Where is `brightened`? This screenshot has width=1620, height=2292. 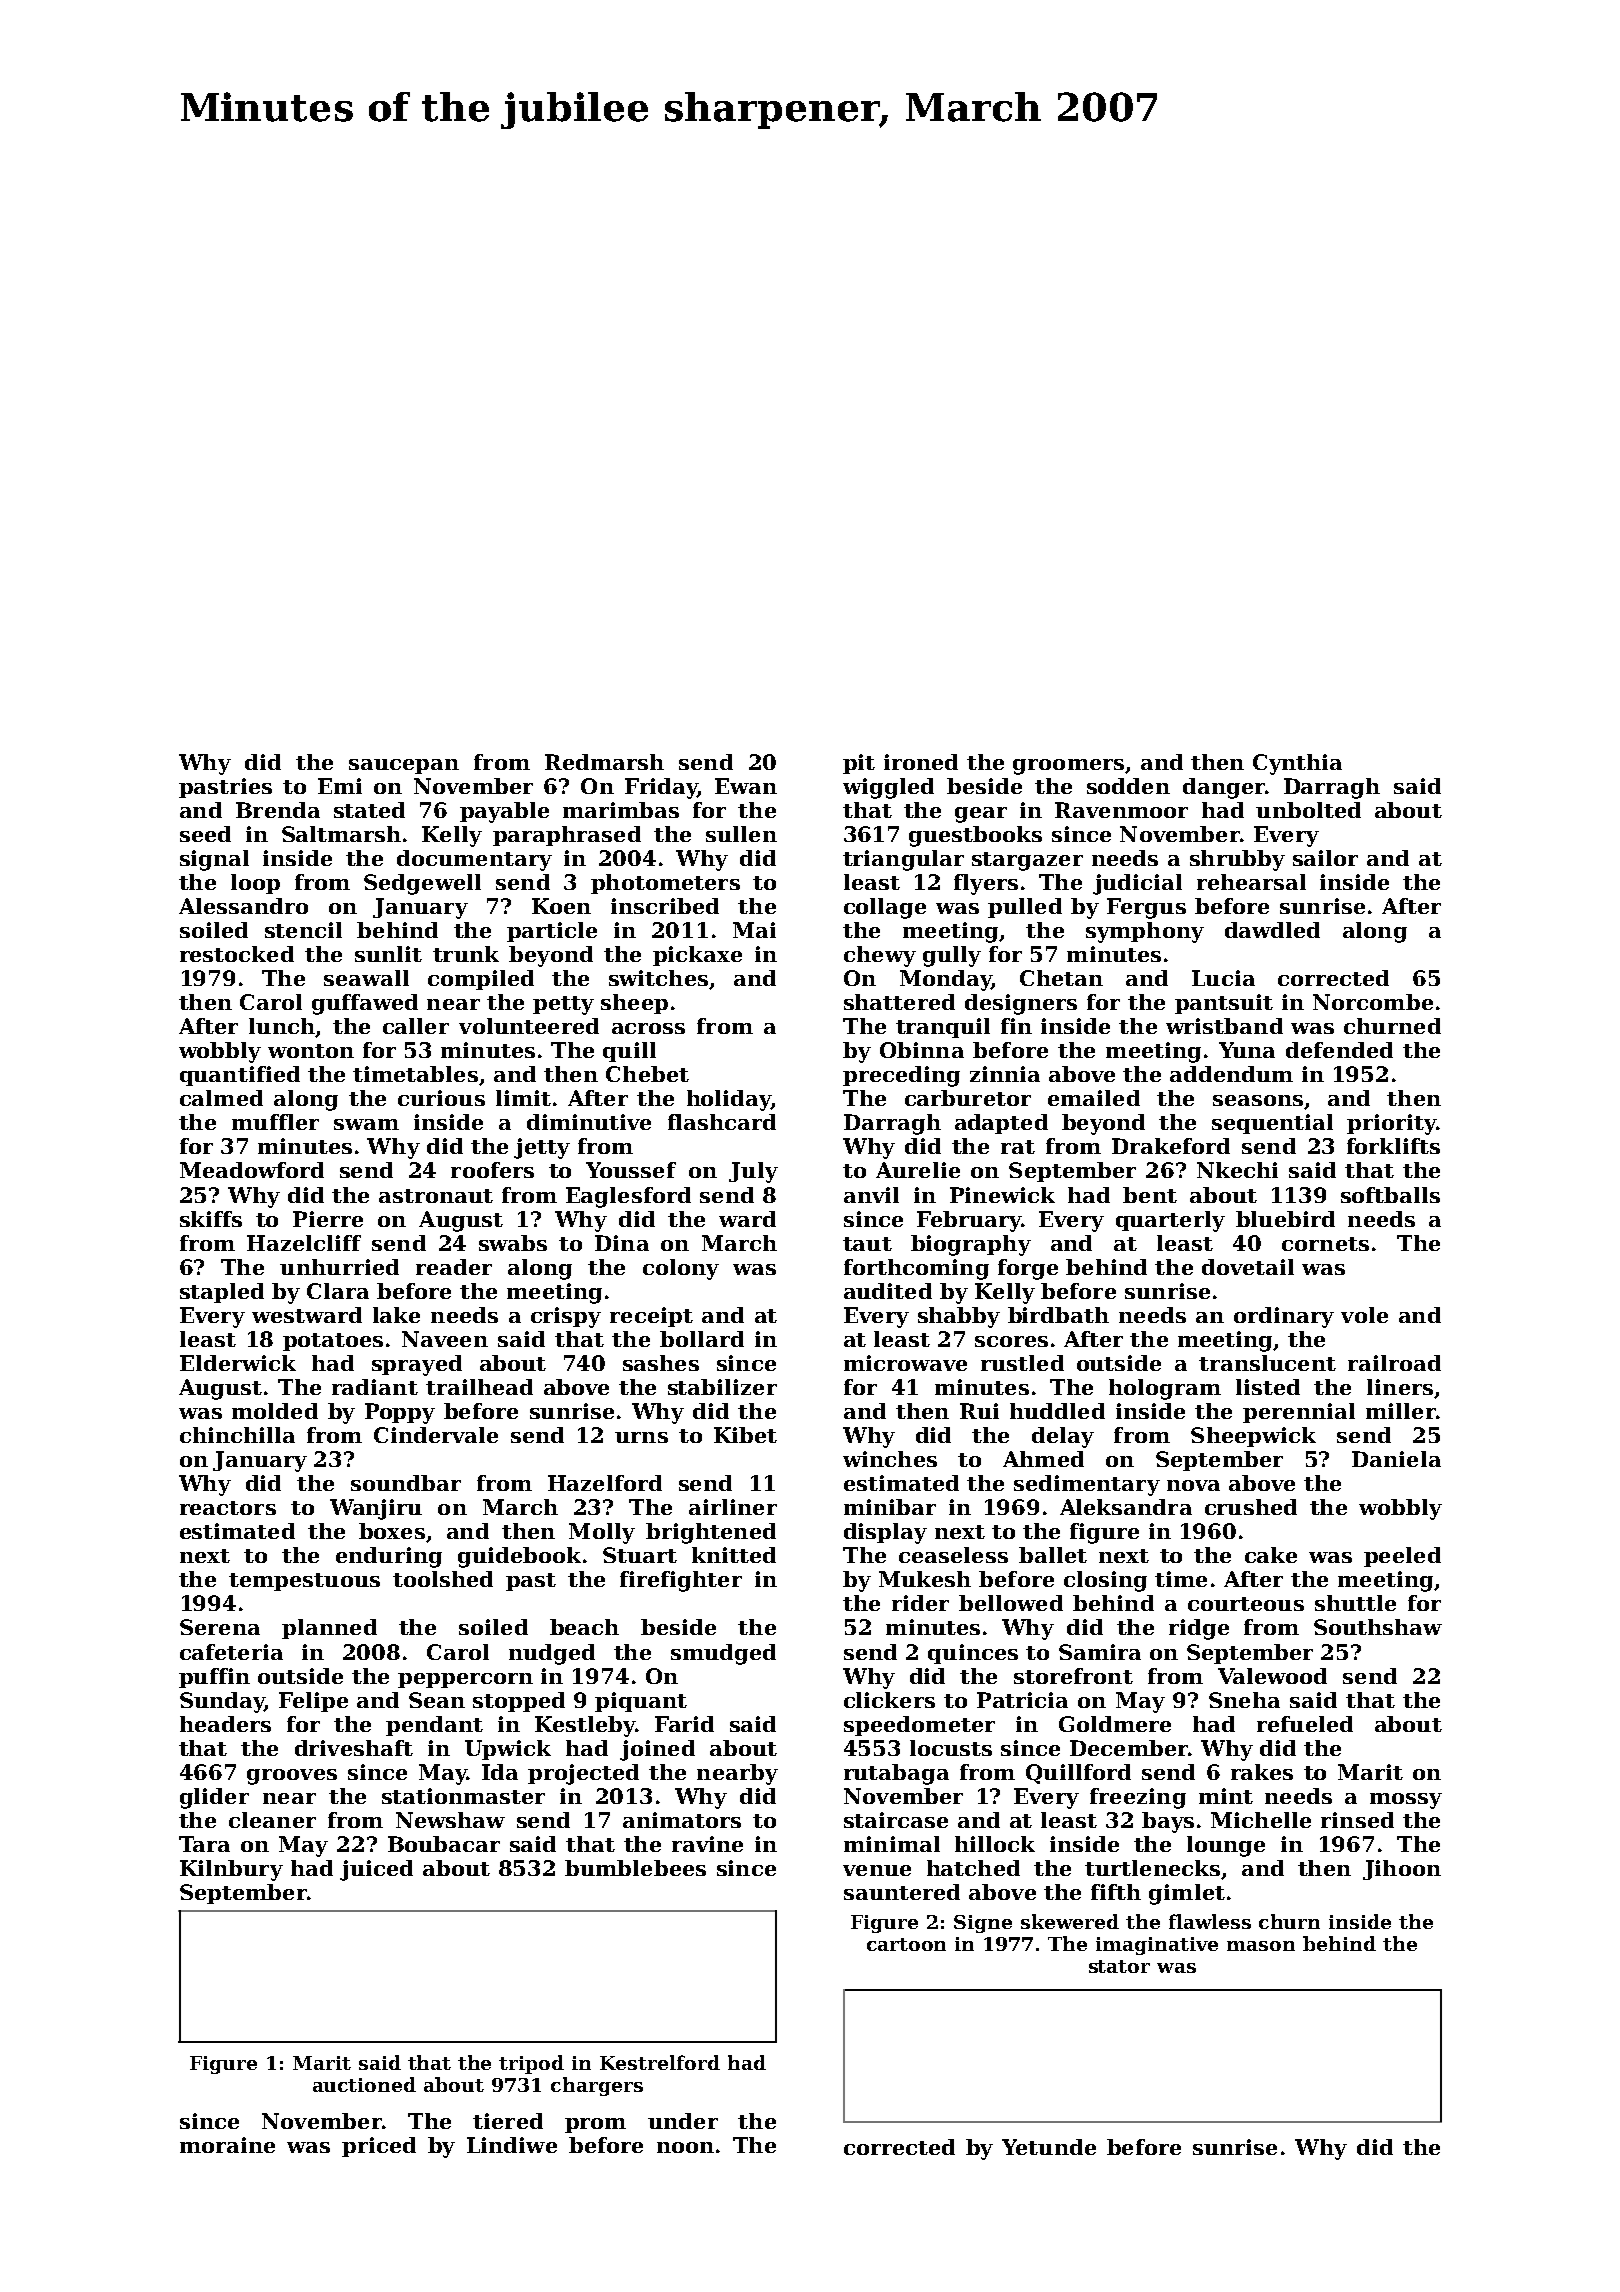
brightened is located at coordinates (711, 1533).
